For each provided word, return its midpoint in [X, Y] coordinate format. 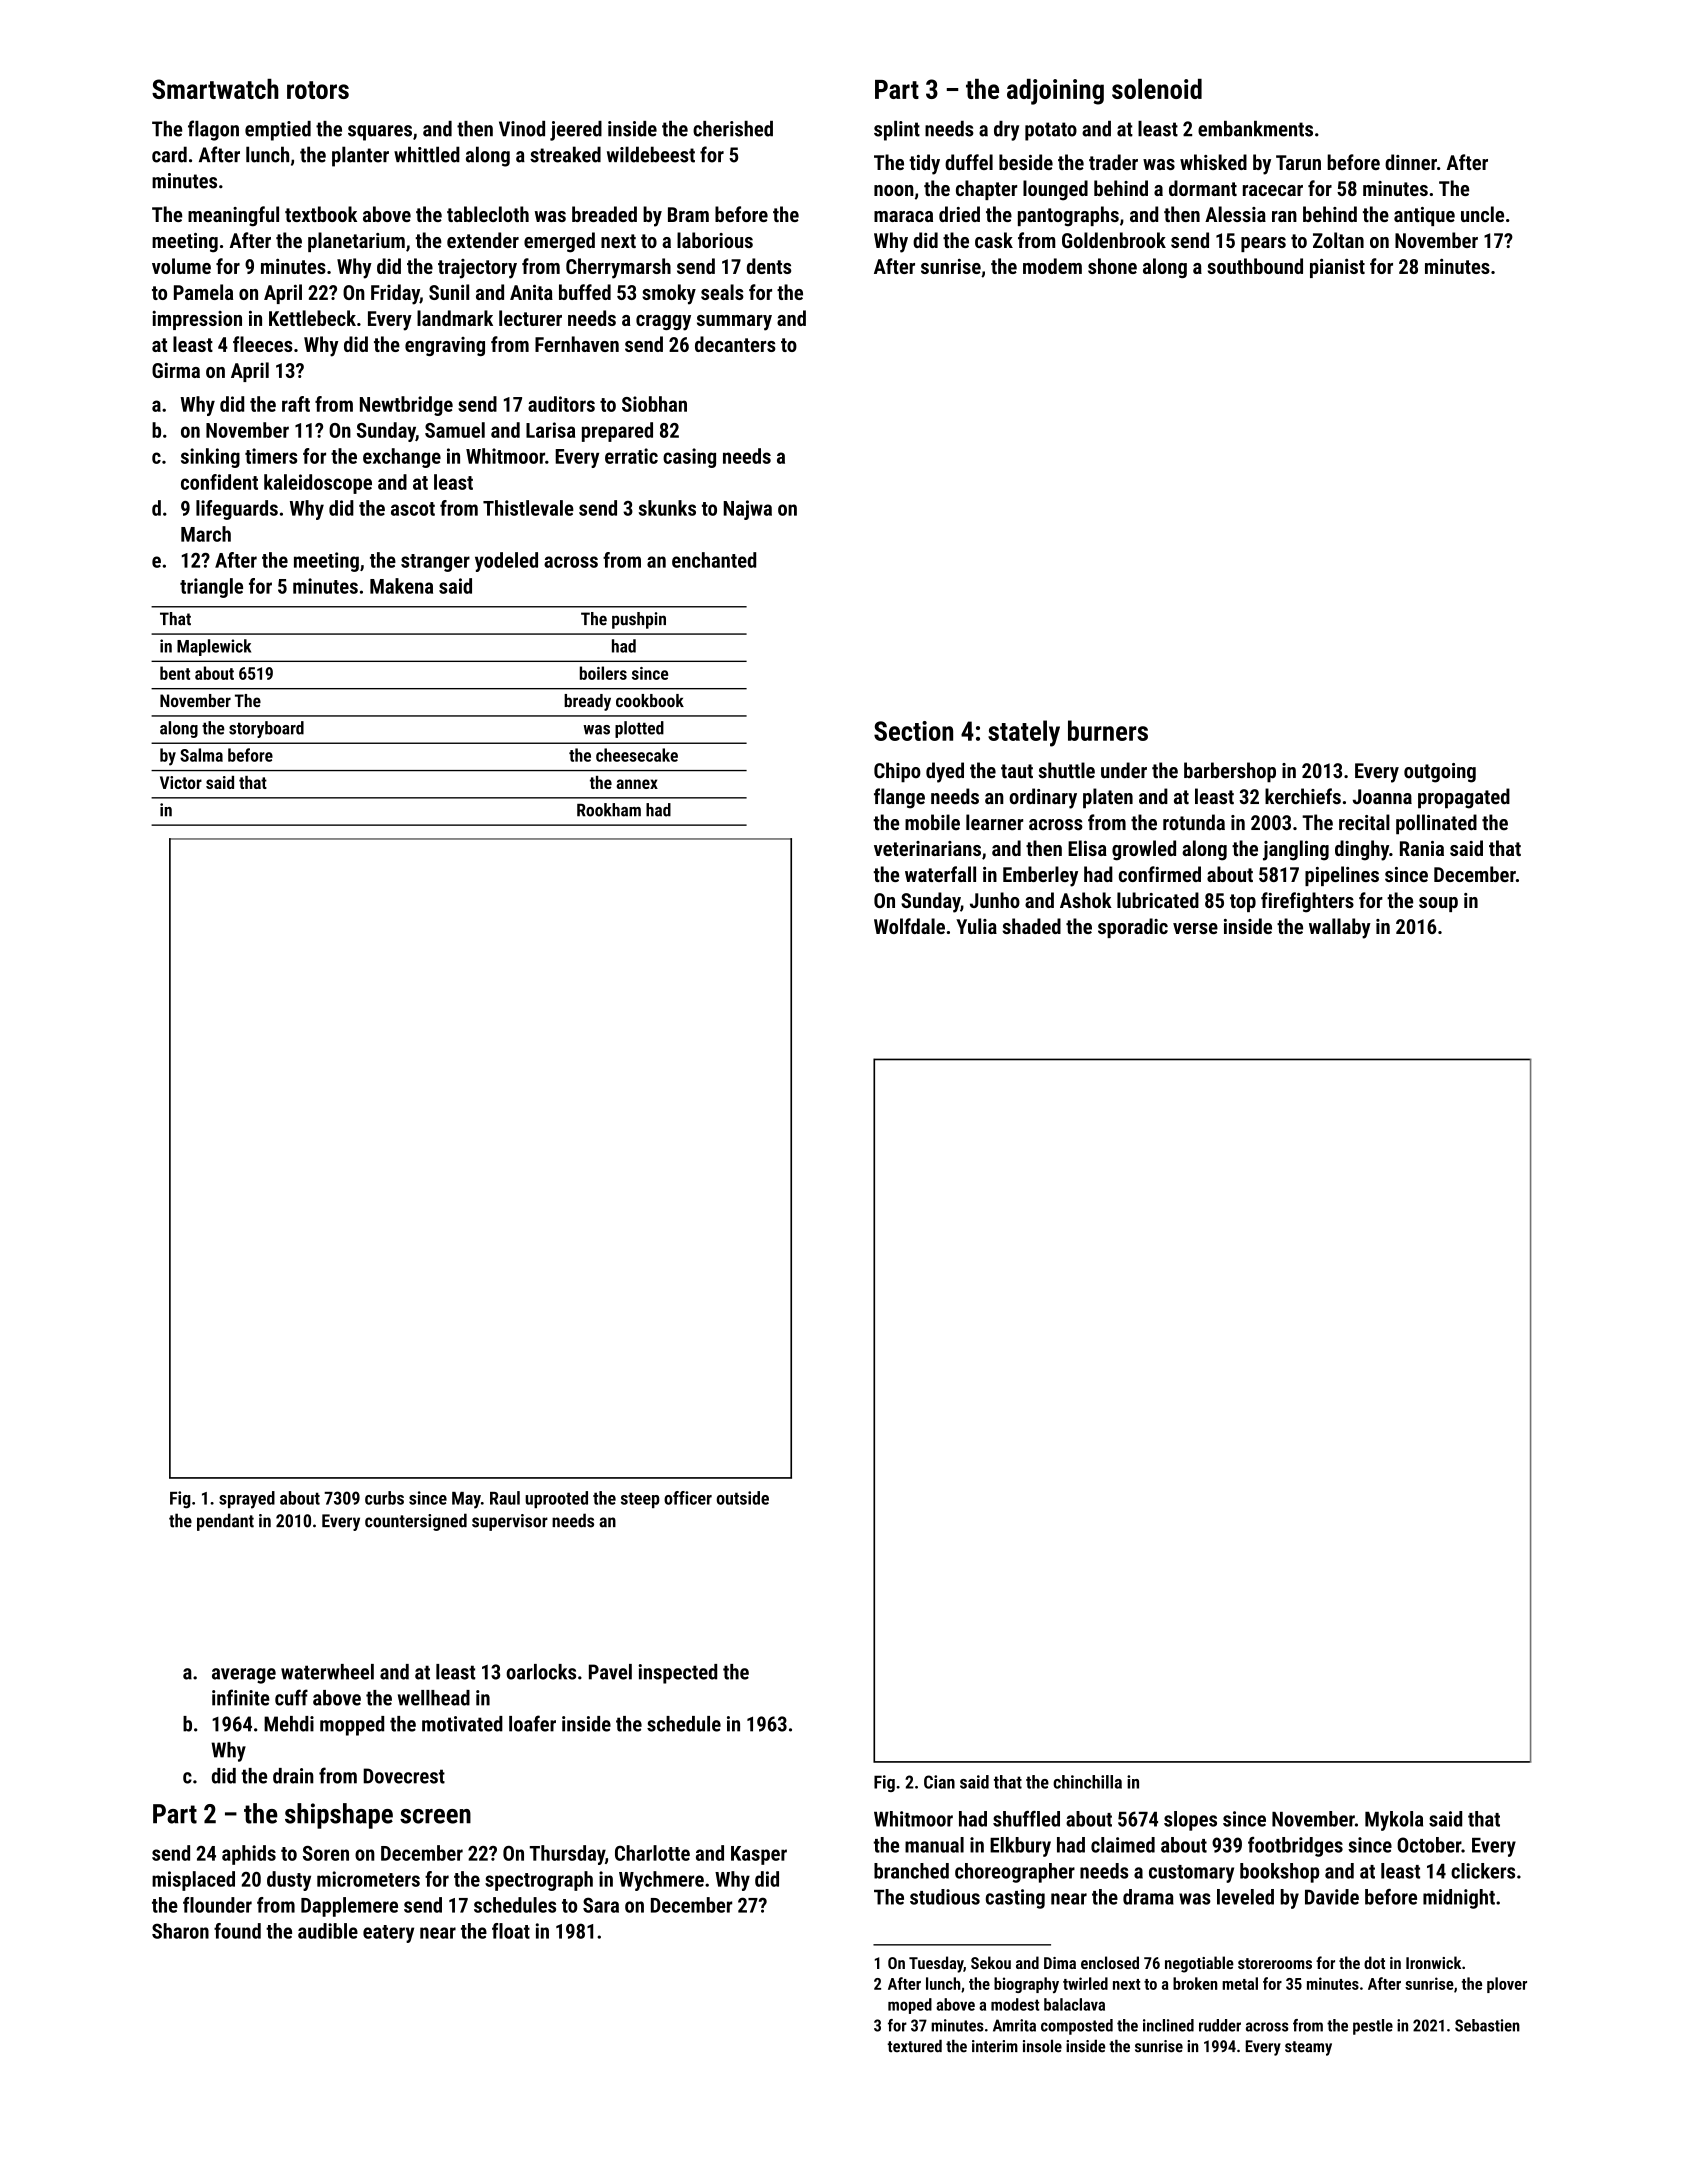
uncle [1482, 214]
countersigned [416, 1522]
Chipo [897, 772]
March [206, 534]
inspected [678, 1674]
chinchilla [1087, 1782]
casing [689, 458]
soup [1438, 904]
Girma [176, 370]
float [511, 1931]
